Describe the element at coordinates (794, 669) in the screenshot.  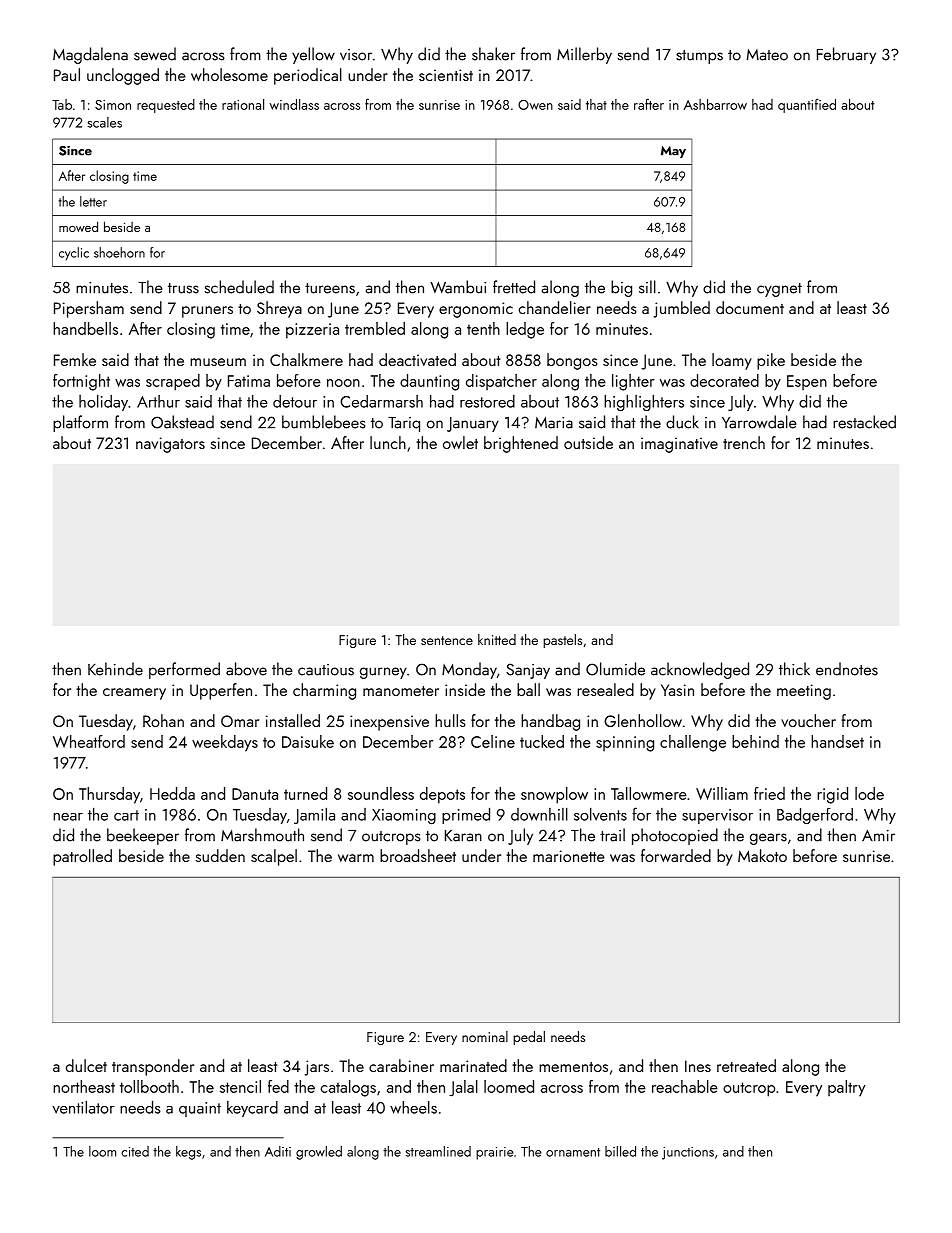
I see `thick` at that location.
